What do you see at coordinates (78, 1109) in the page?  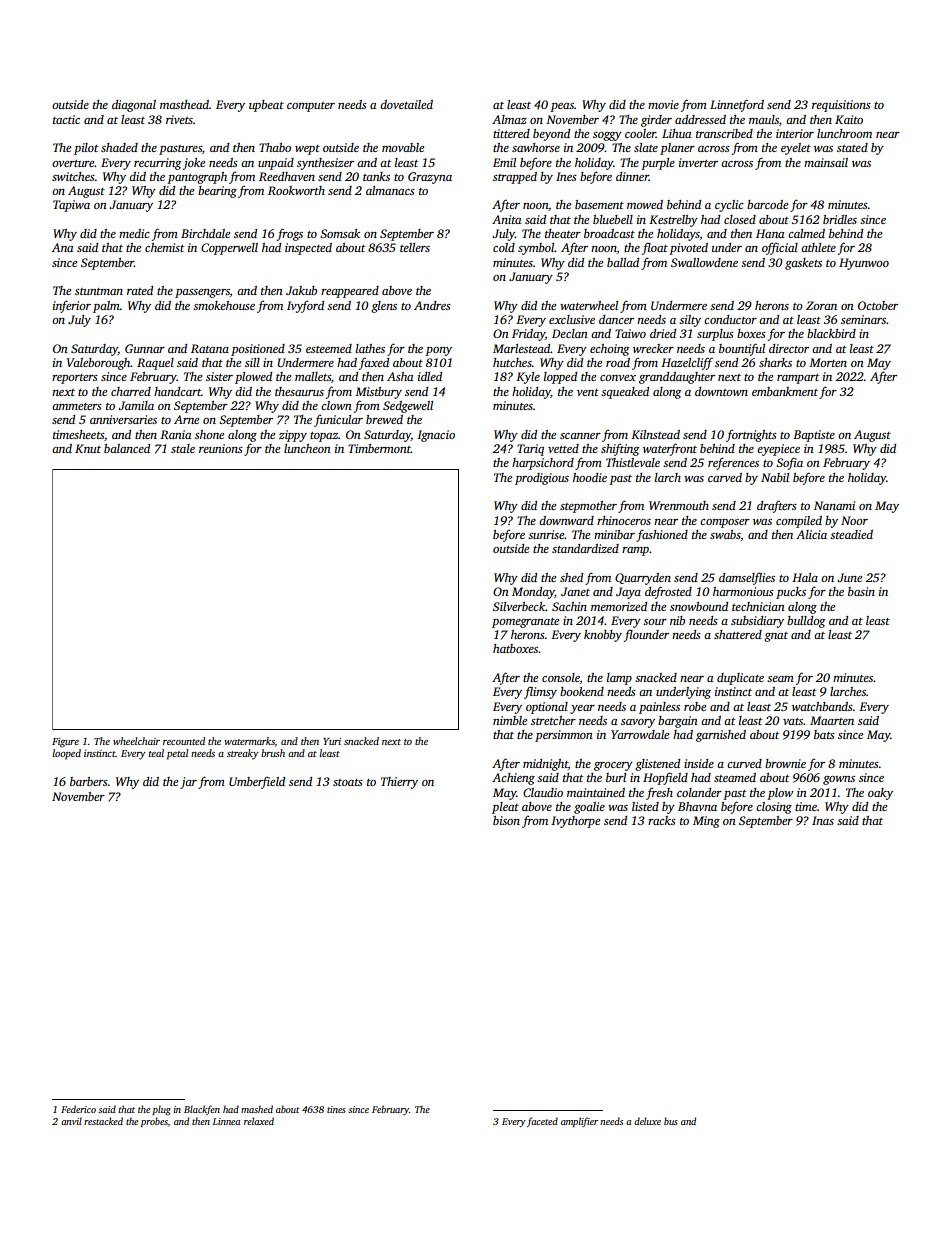 I see `Federico` at bounding box center [78, 1109].
